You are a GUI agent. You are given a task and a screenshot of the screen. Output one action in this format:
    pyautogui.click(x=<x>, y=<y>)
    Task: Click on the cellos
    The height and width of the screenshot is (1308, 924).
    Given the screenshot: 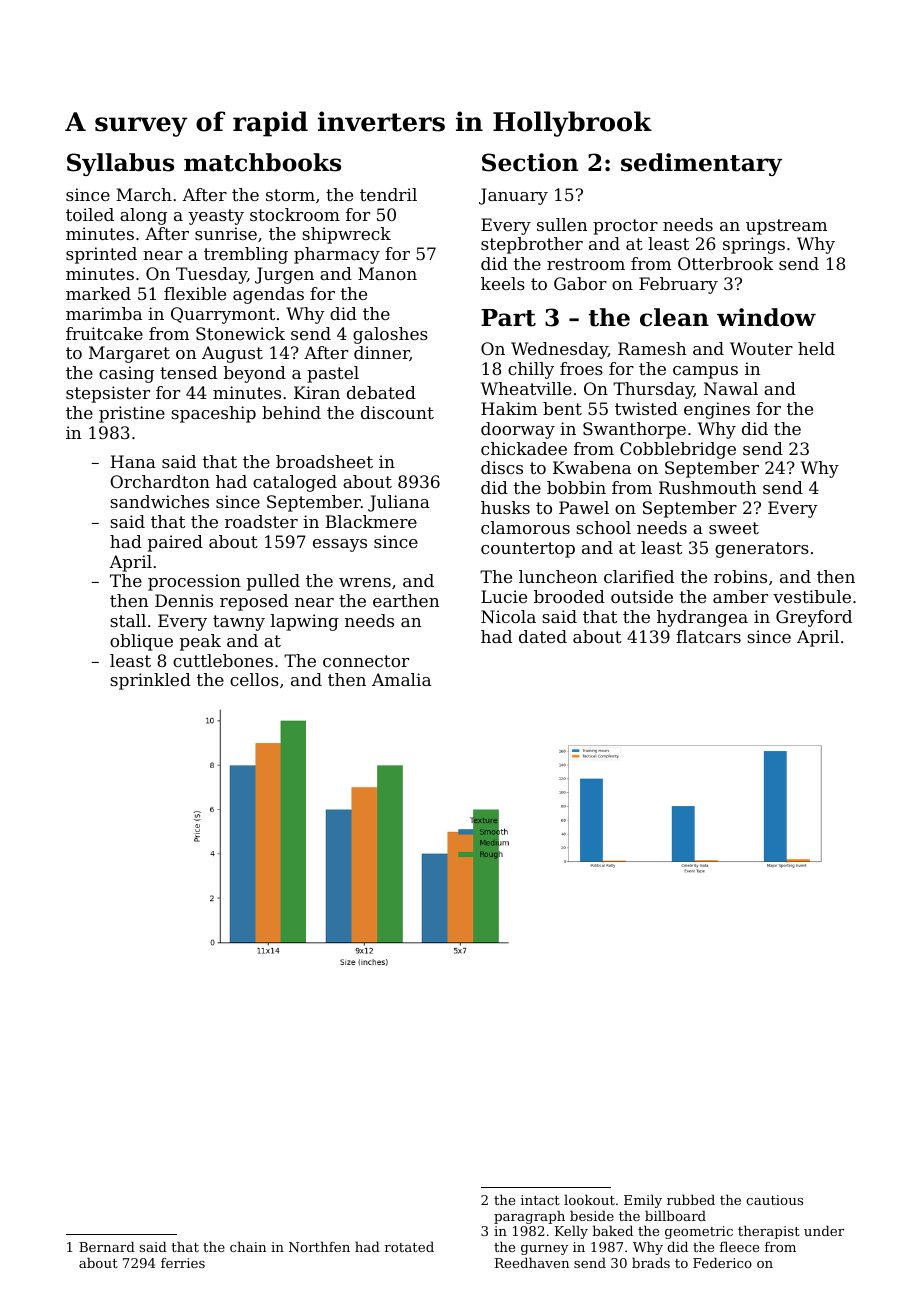 What is the action you would take?
    pyautogui.click(x=254, y=679)
